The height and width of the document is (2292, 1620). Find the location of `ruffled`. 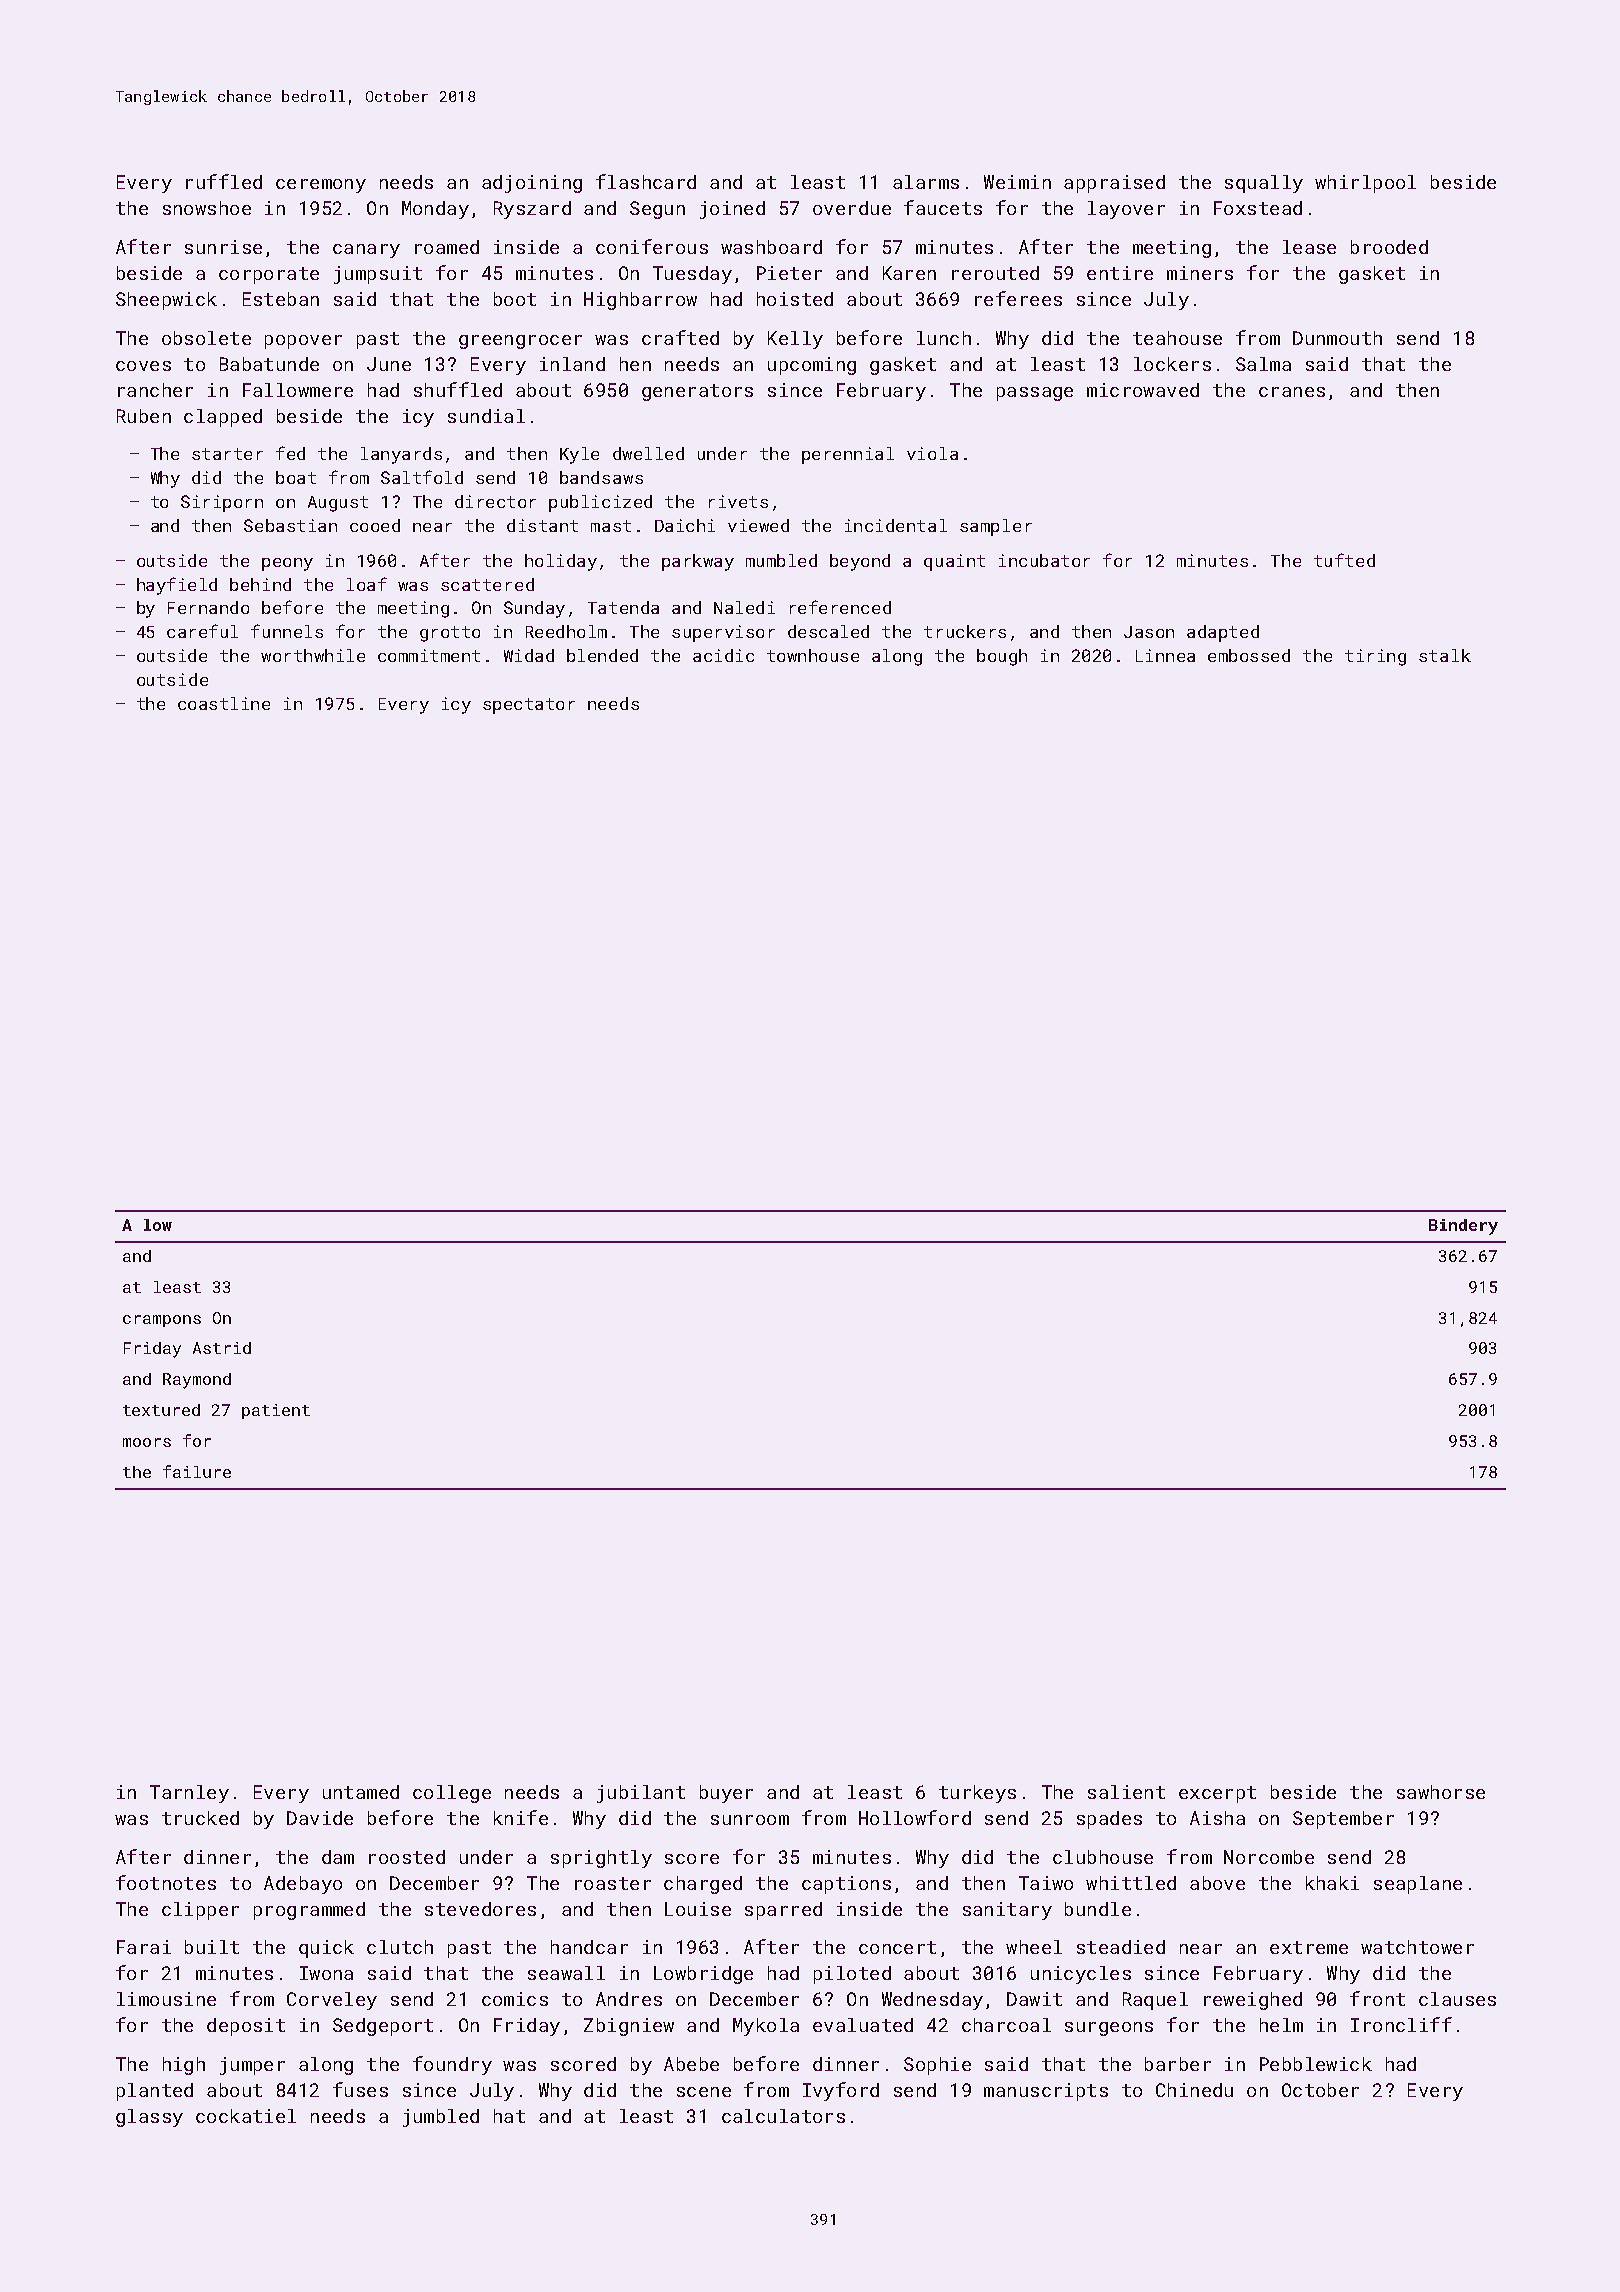

ruffled is located at coordinates (224, 181).
